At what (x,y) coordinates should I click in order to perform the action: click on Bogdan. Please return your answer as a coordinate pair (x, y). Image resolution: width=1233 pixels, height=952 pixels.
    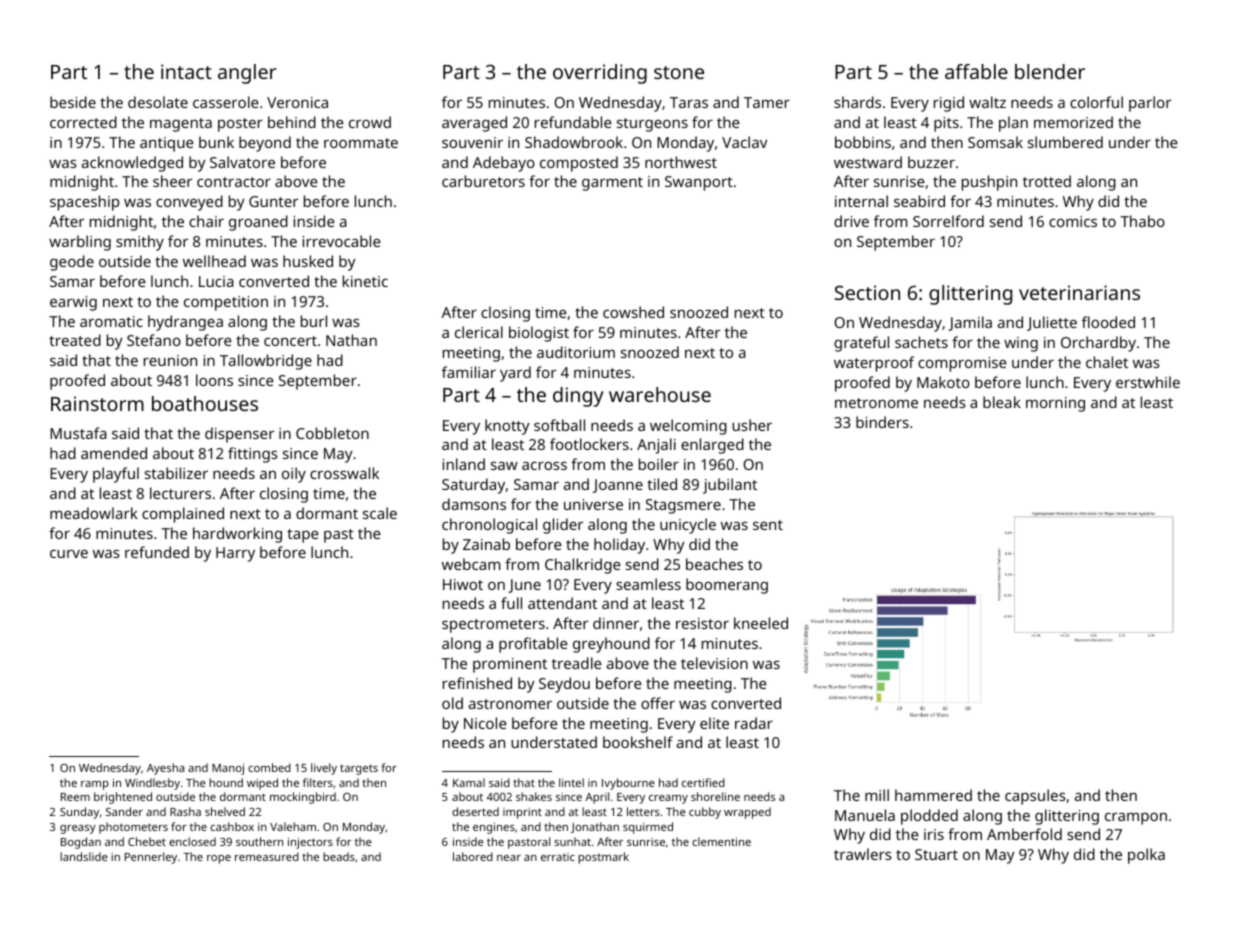
    Looking at the image, I should click on (81, 843).
